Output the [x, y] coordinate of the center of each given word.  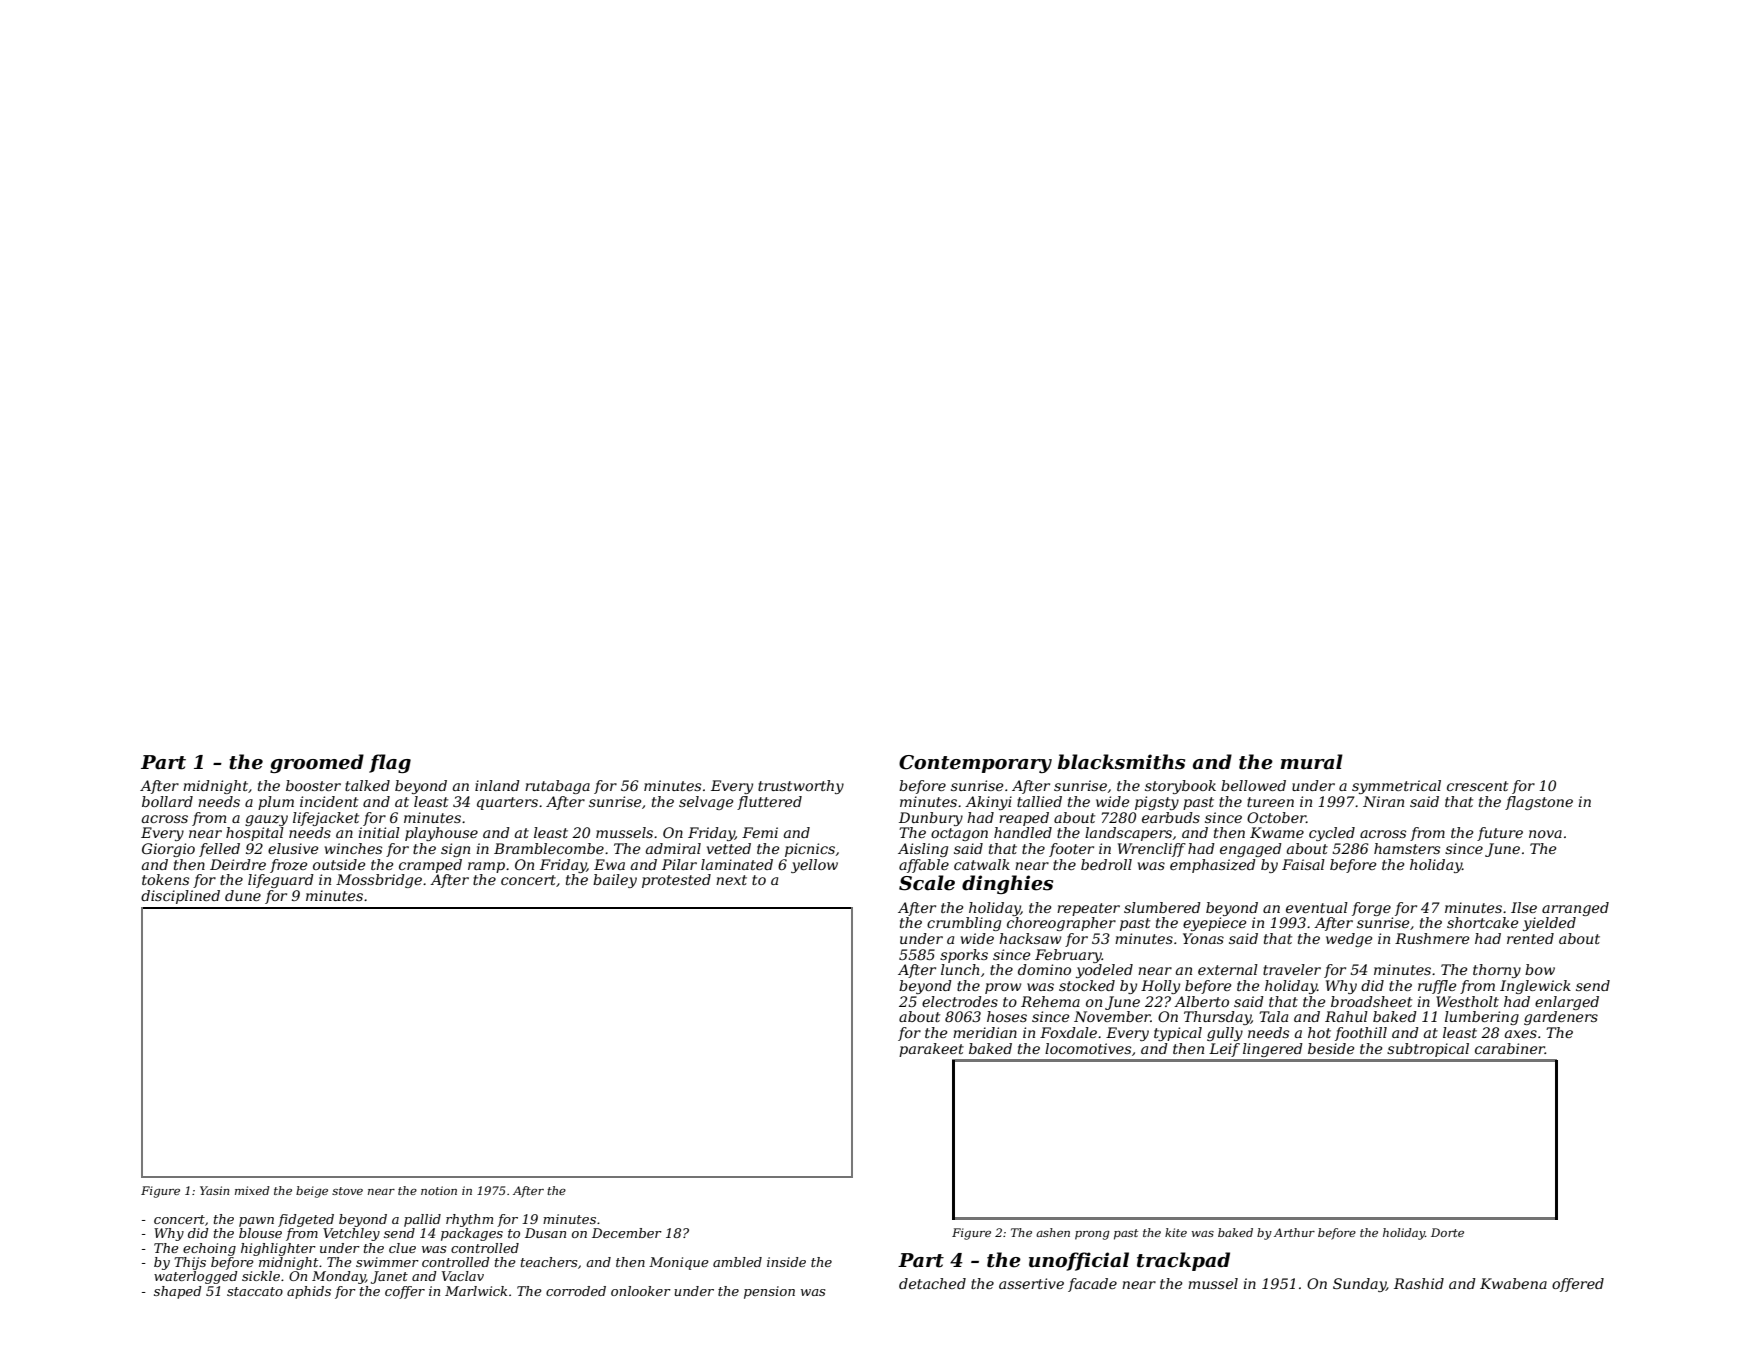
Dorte [1447, 1232]
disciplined [180, 897]
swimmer [387, 1262]
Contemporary [975, 764]
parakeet [931, 1050]
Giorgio [168, 850]
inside [786, 1262]
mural [1311, 762]
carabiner [1510, 1048]
